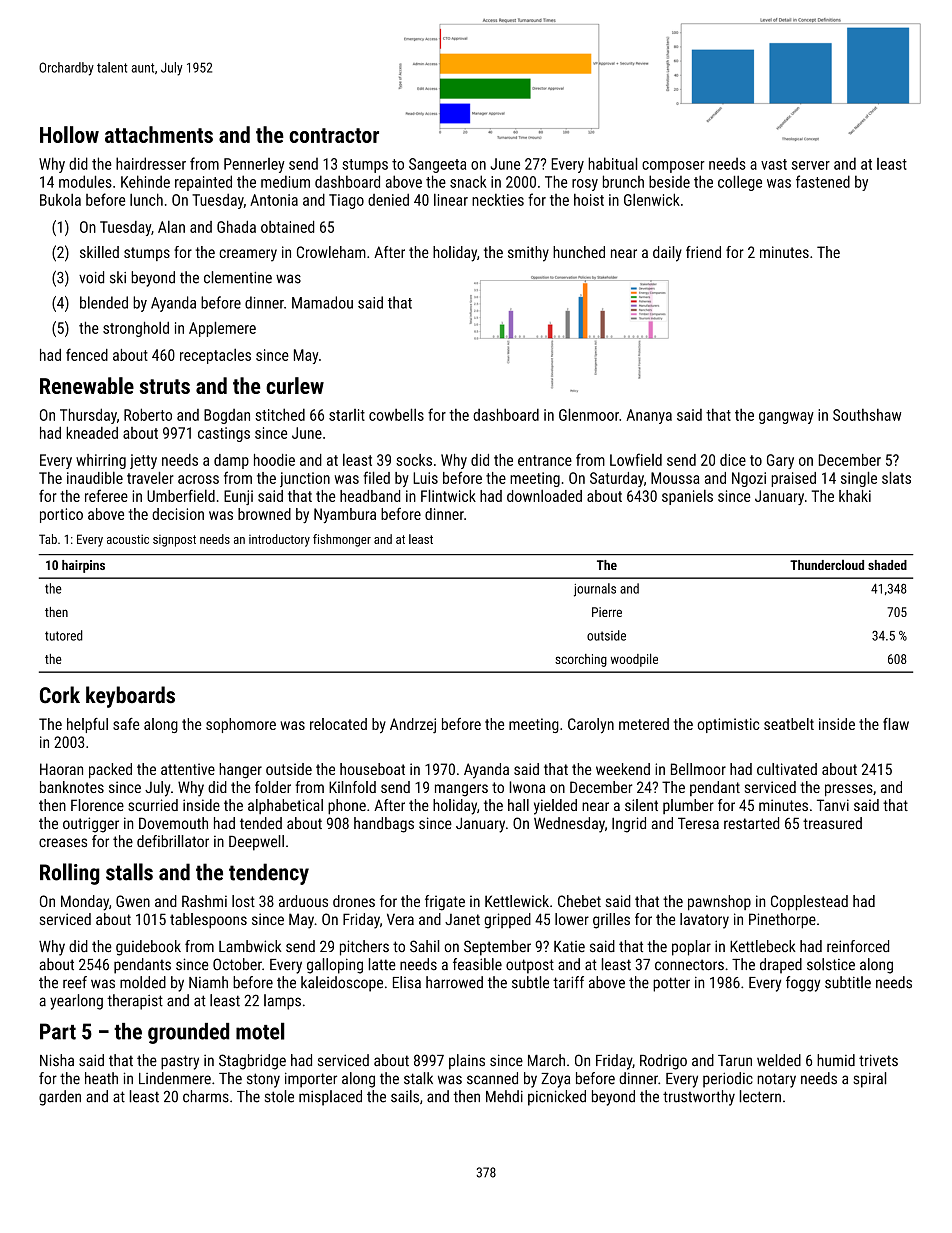 The image size is (952, 1233). Describe the element at coordinates (527, 787) in the screenshot. I see `Iwona` at that location.
